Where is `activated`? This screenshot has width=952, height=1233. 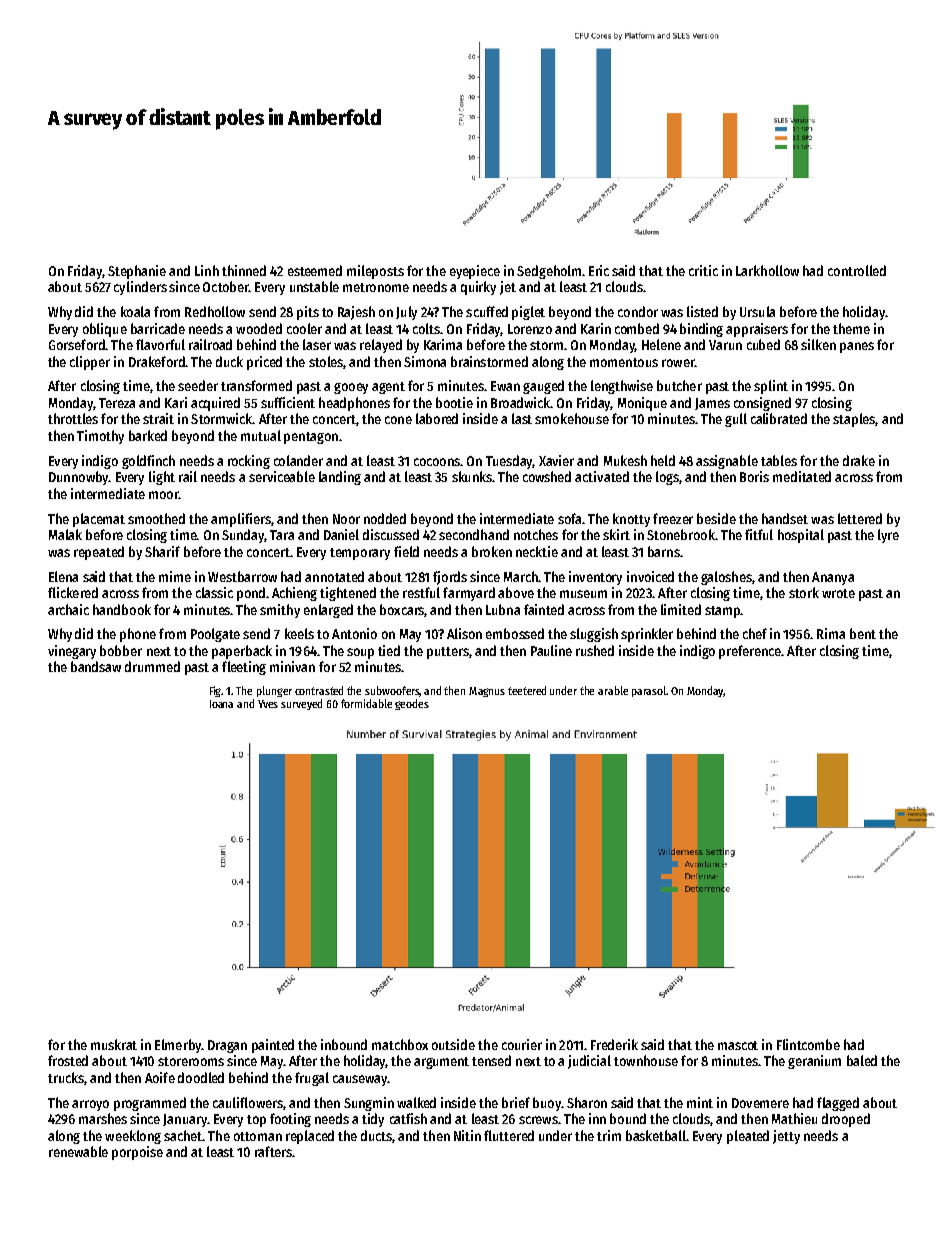 activated is located at coordinates (602, 476).
